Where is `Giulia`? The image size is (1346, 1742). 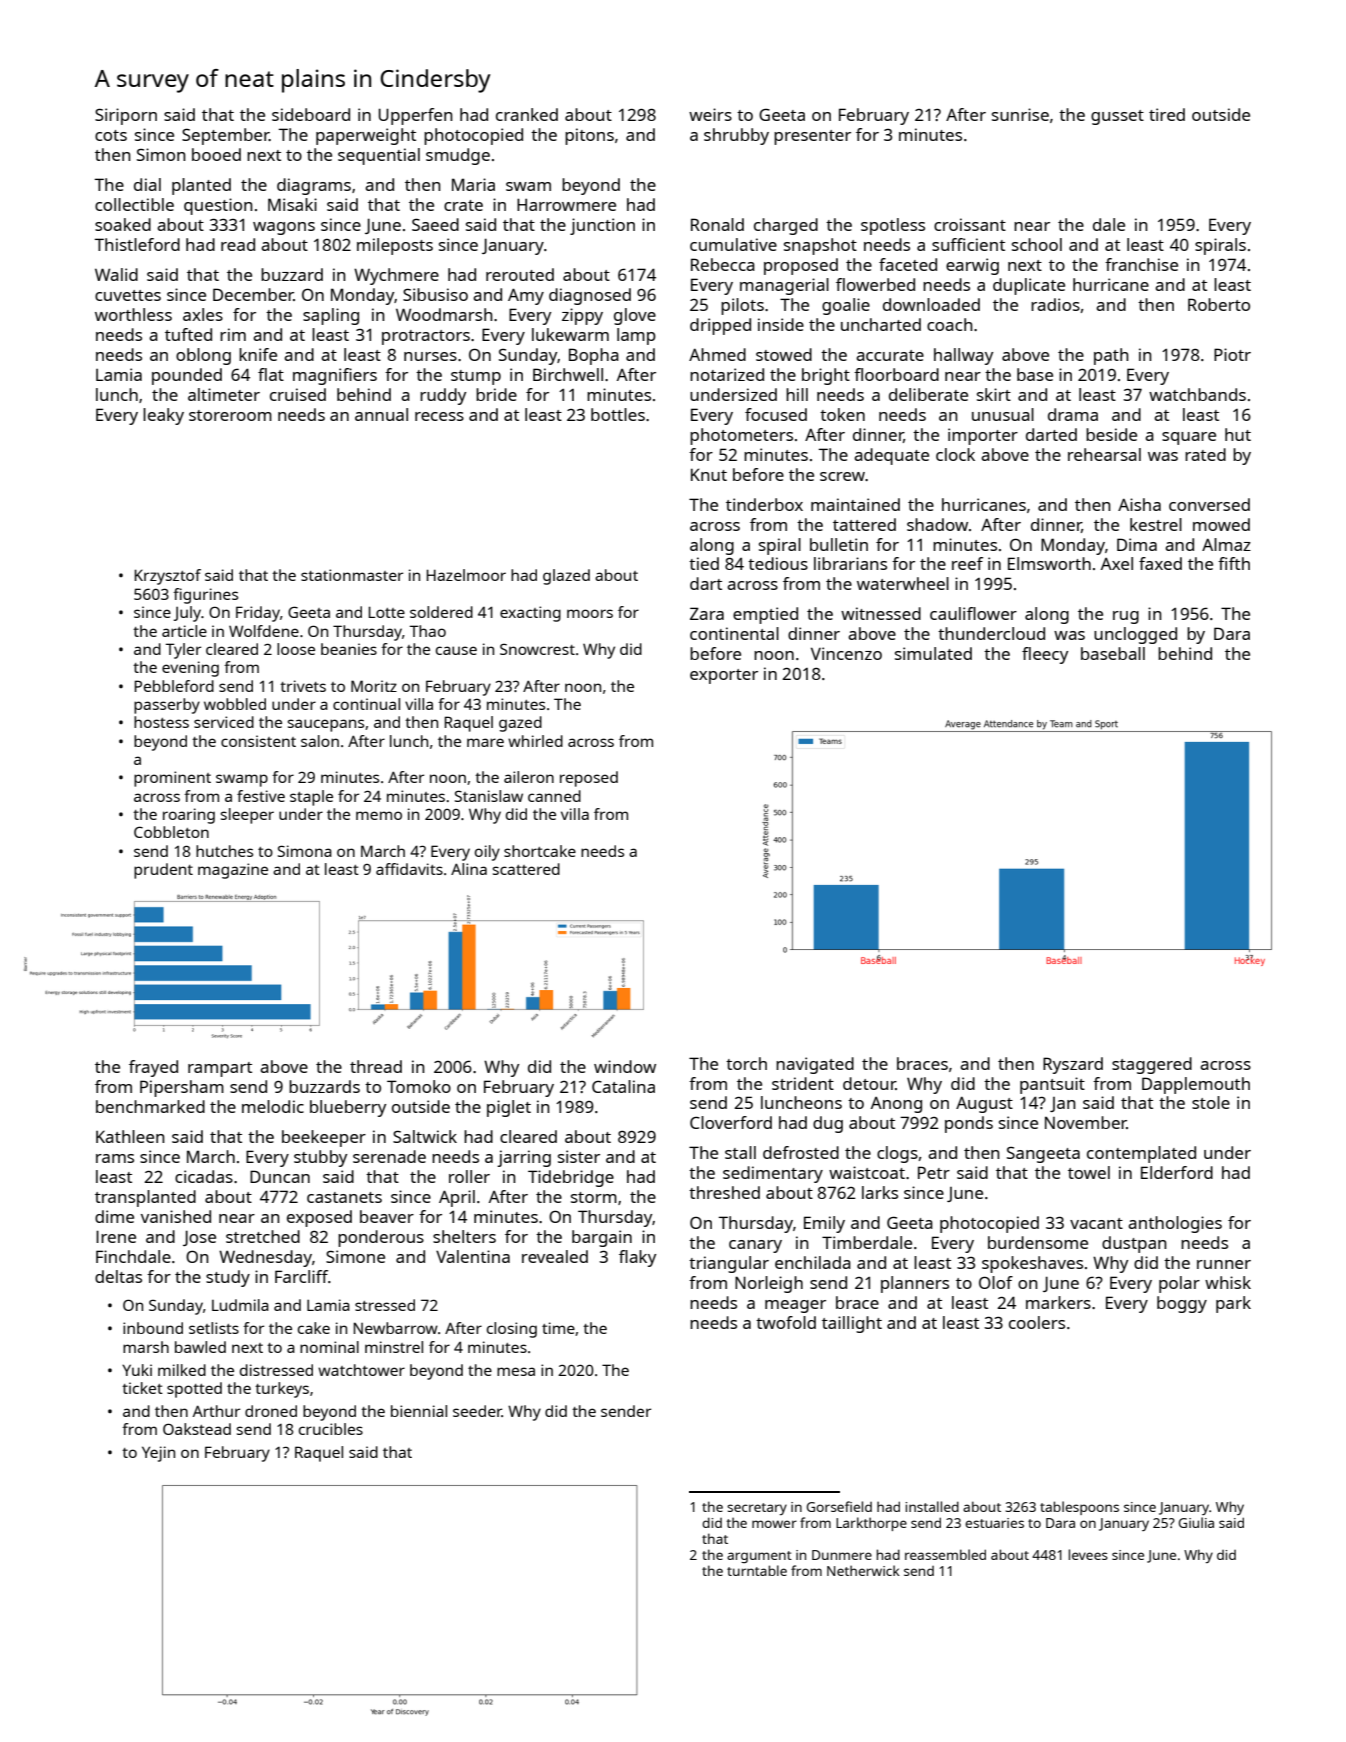
Giulia is located at coordinates (1196, 1522).
